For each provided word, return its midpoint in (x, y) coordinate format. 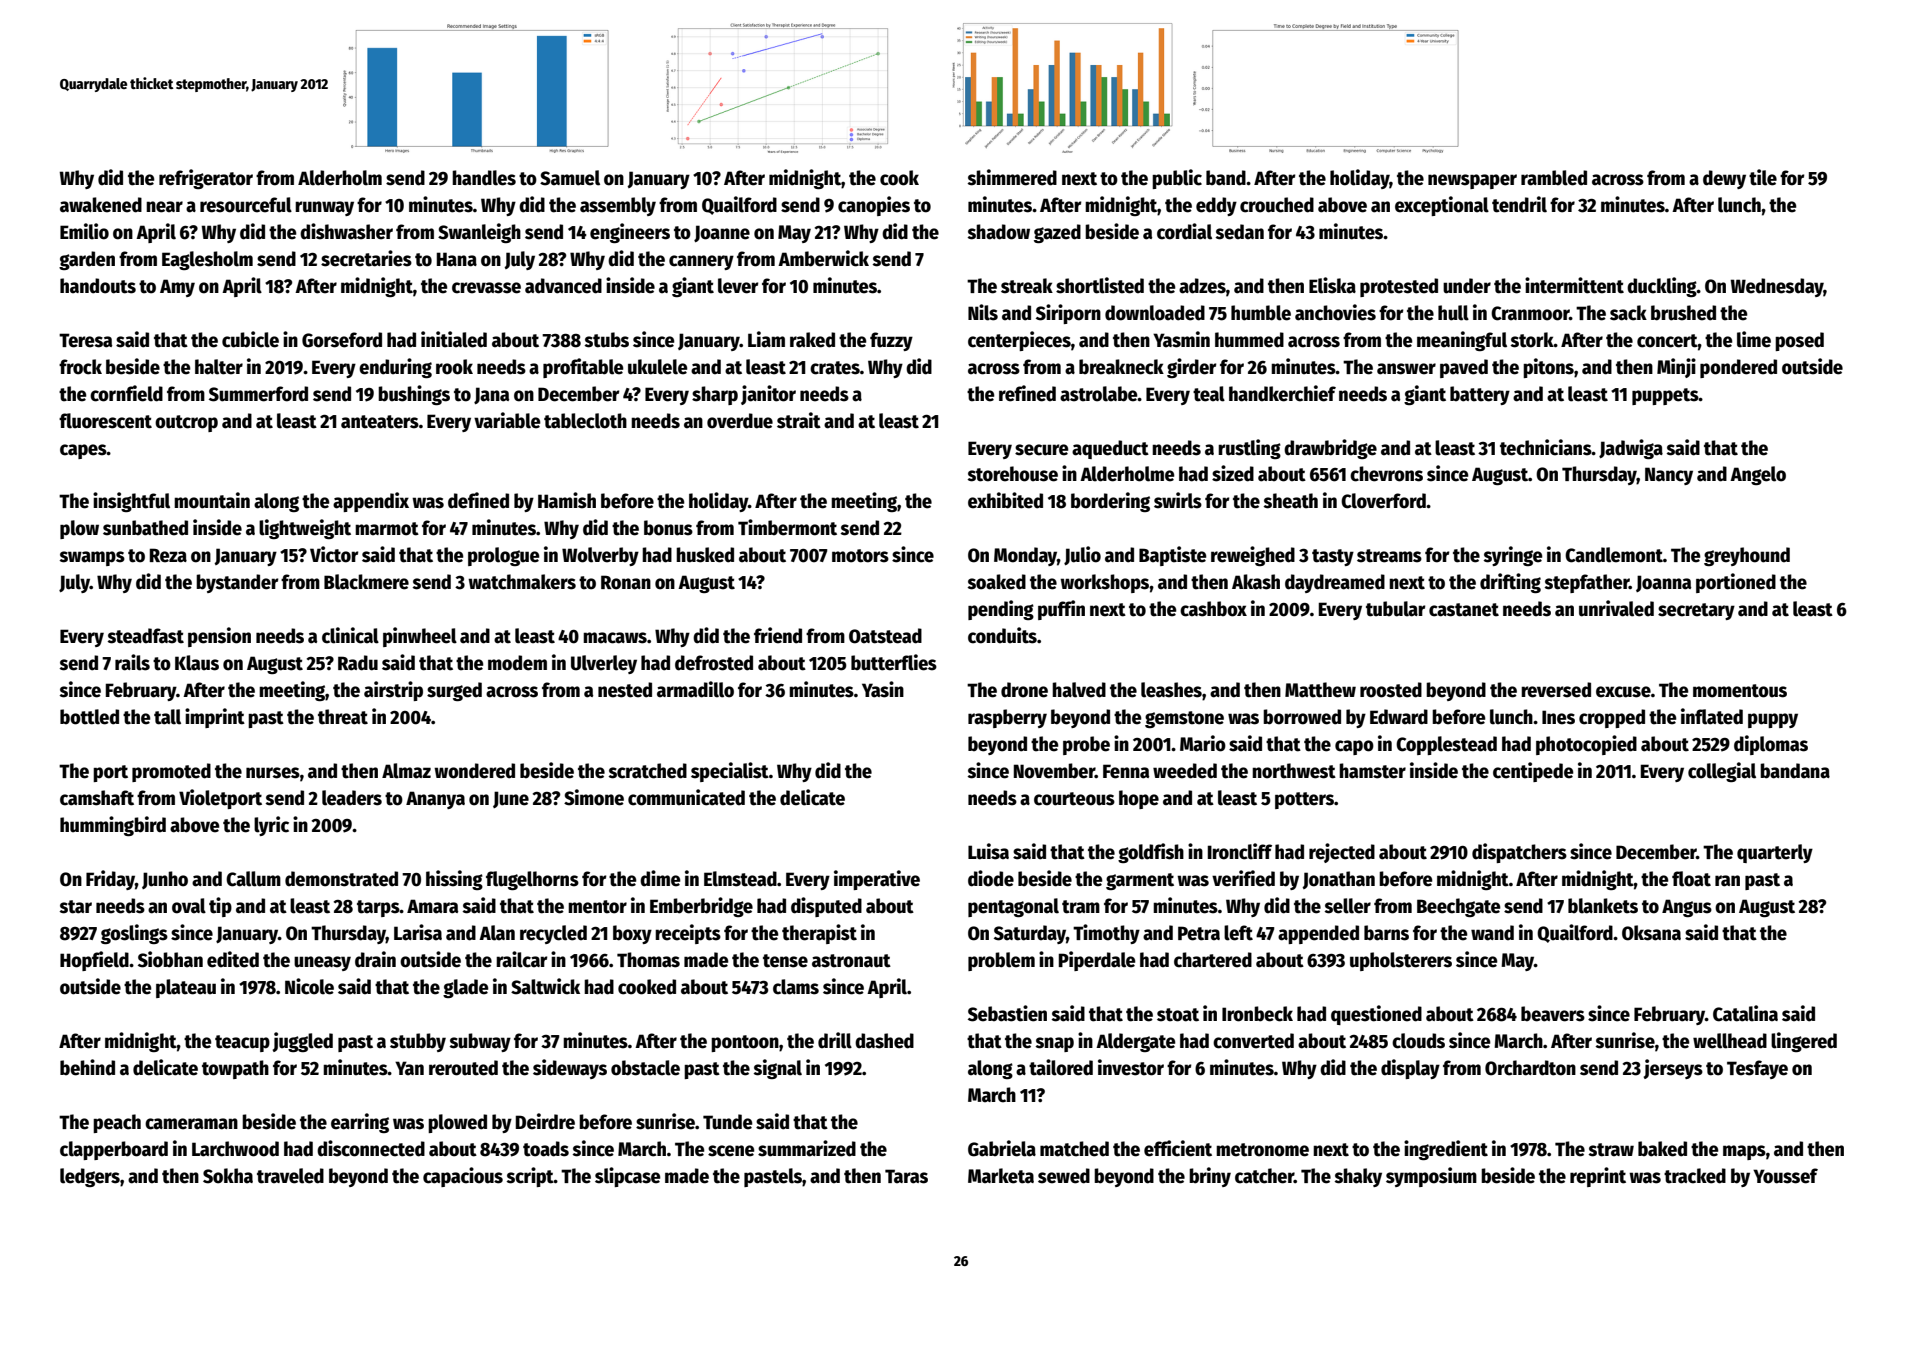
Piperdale (1097, 961)
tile (1763, 177)
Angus (1687, 908)
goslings (134, 934)
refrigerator (206, 179)
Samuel (570, 178)
